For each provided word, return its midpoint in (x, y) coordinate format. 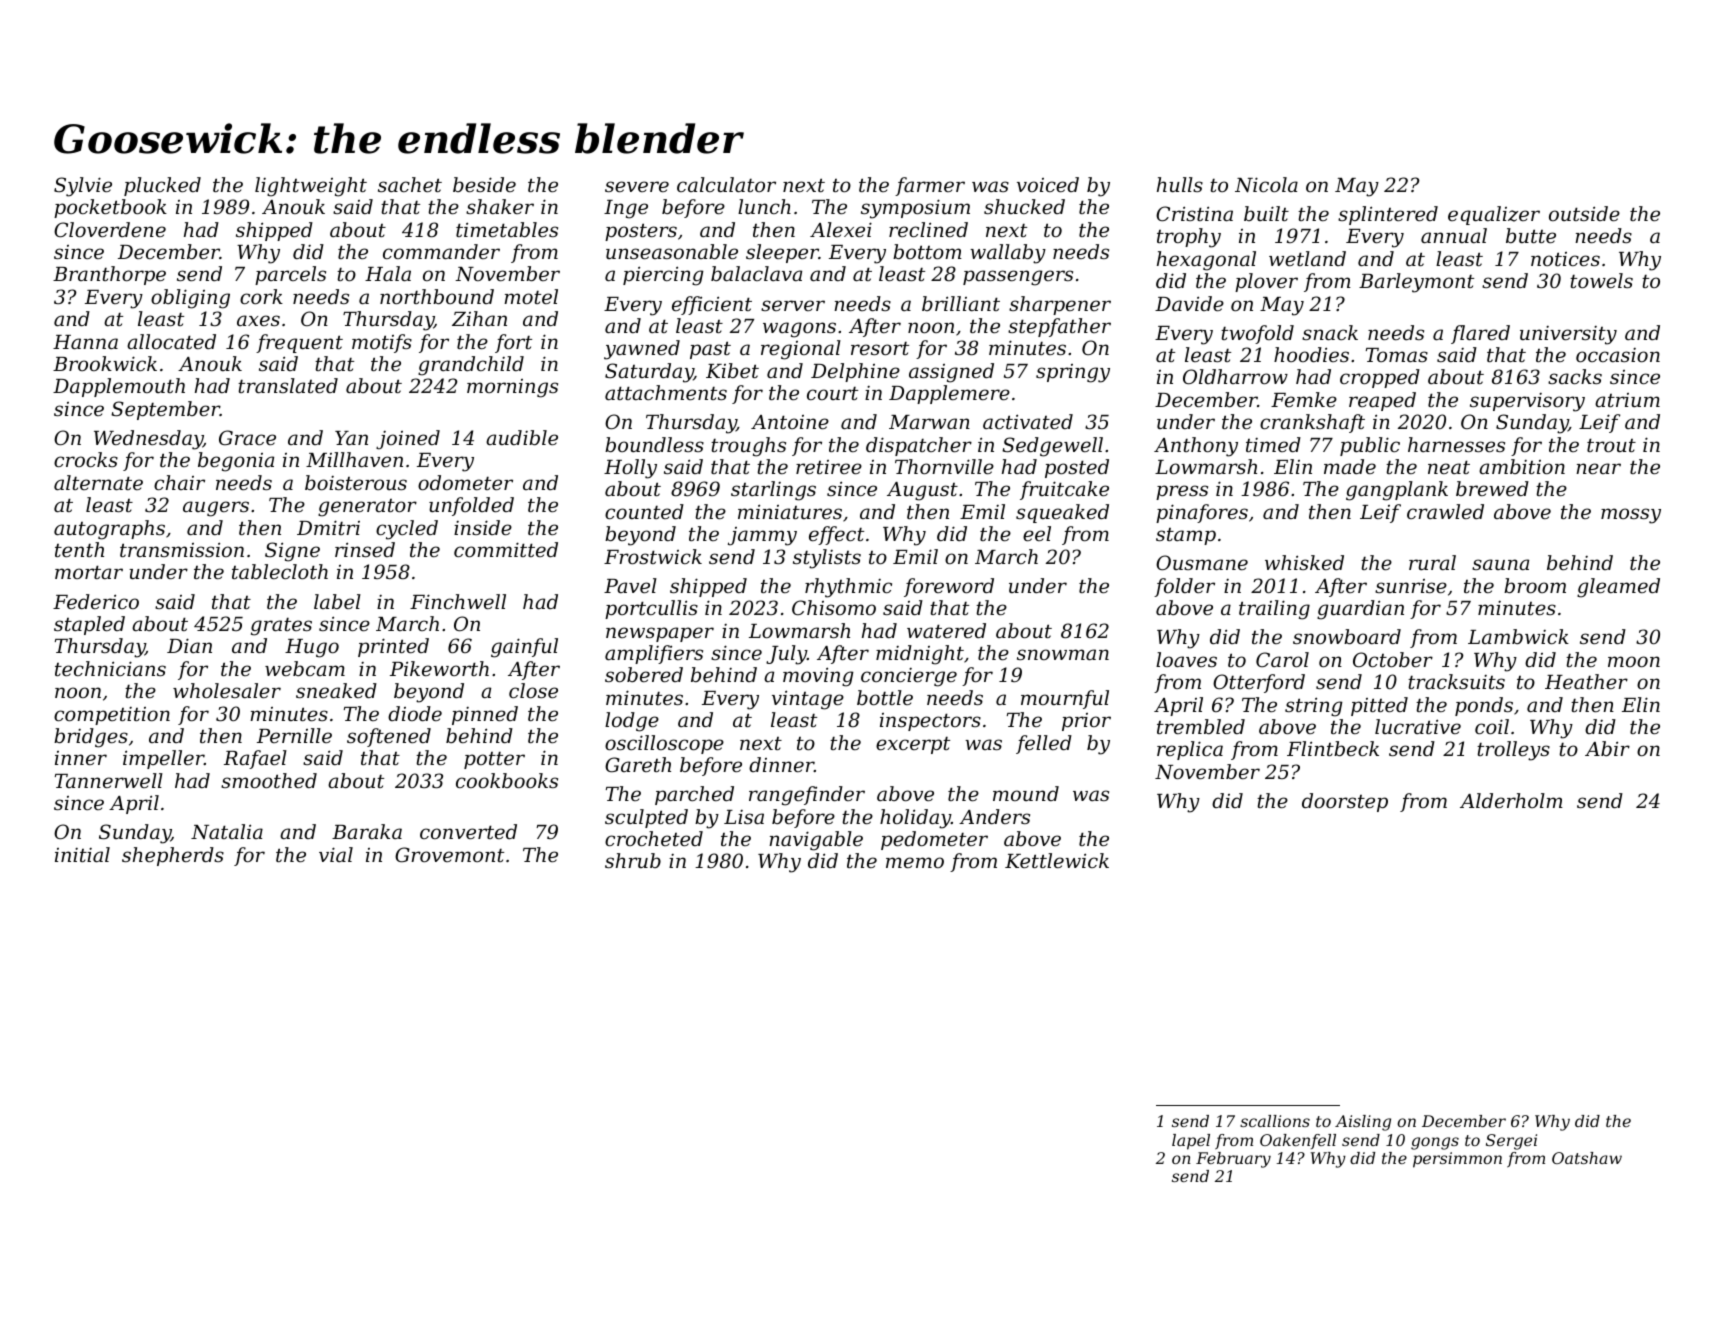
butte (1531, 235)
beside (484, 184)
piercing (663, 276)
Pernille (294, 735)
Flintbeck (1333, 748)
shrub (633, 860)
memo (915, 862)
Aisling (1363, 1123)
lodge (632, 722)
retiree (829, 467)
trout (1611, 445)
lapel (1191, 1142)
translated (288, 385)
